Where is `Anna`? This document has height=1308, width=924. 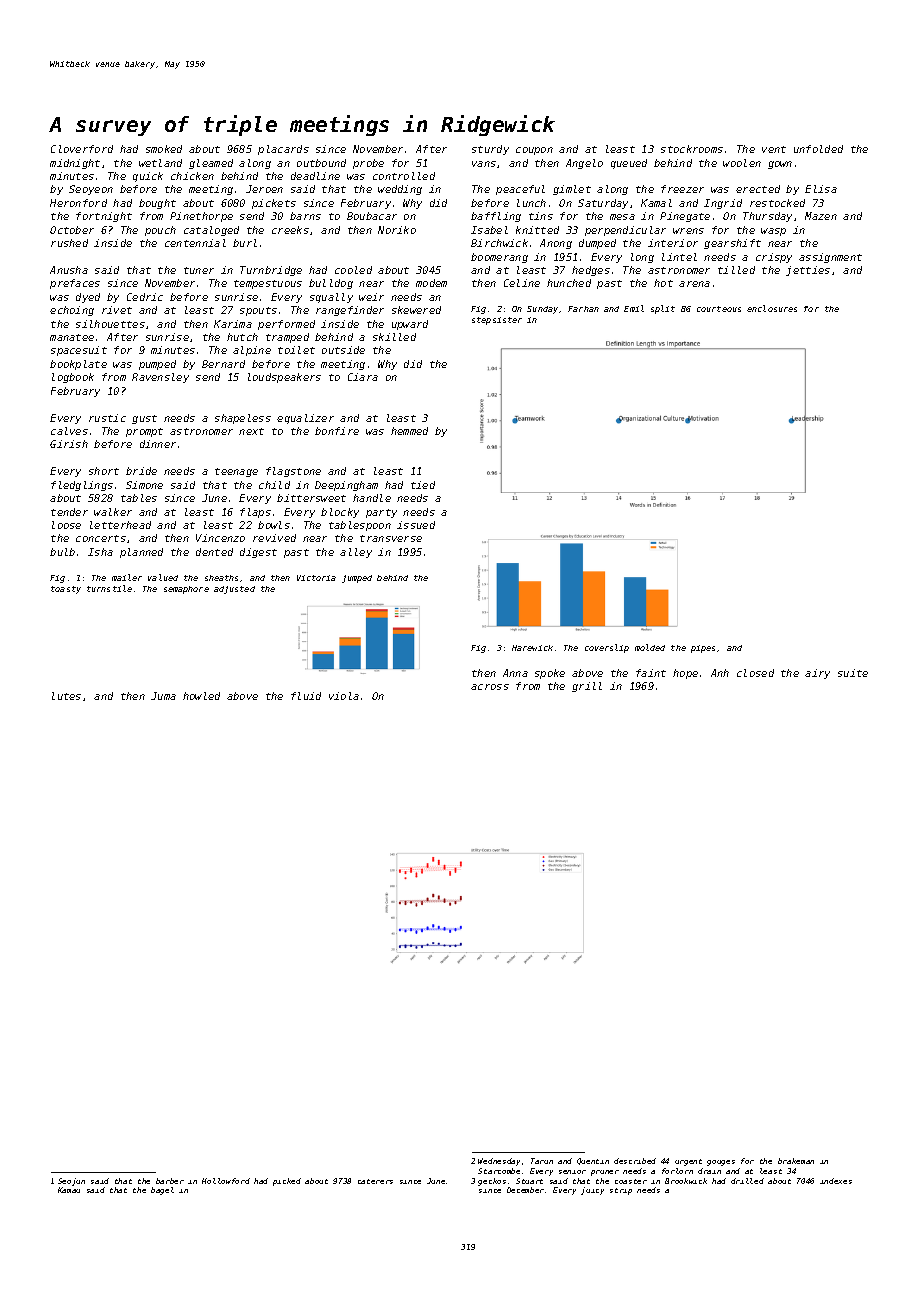 Anna is located at coordinates (515, 673).
